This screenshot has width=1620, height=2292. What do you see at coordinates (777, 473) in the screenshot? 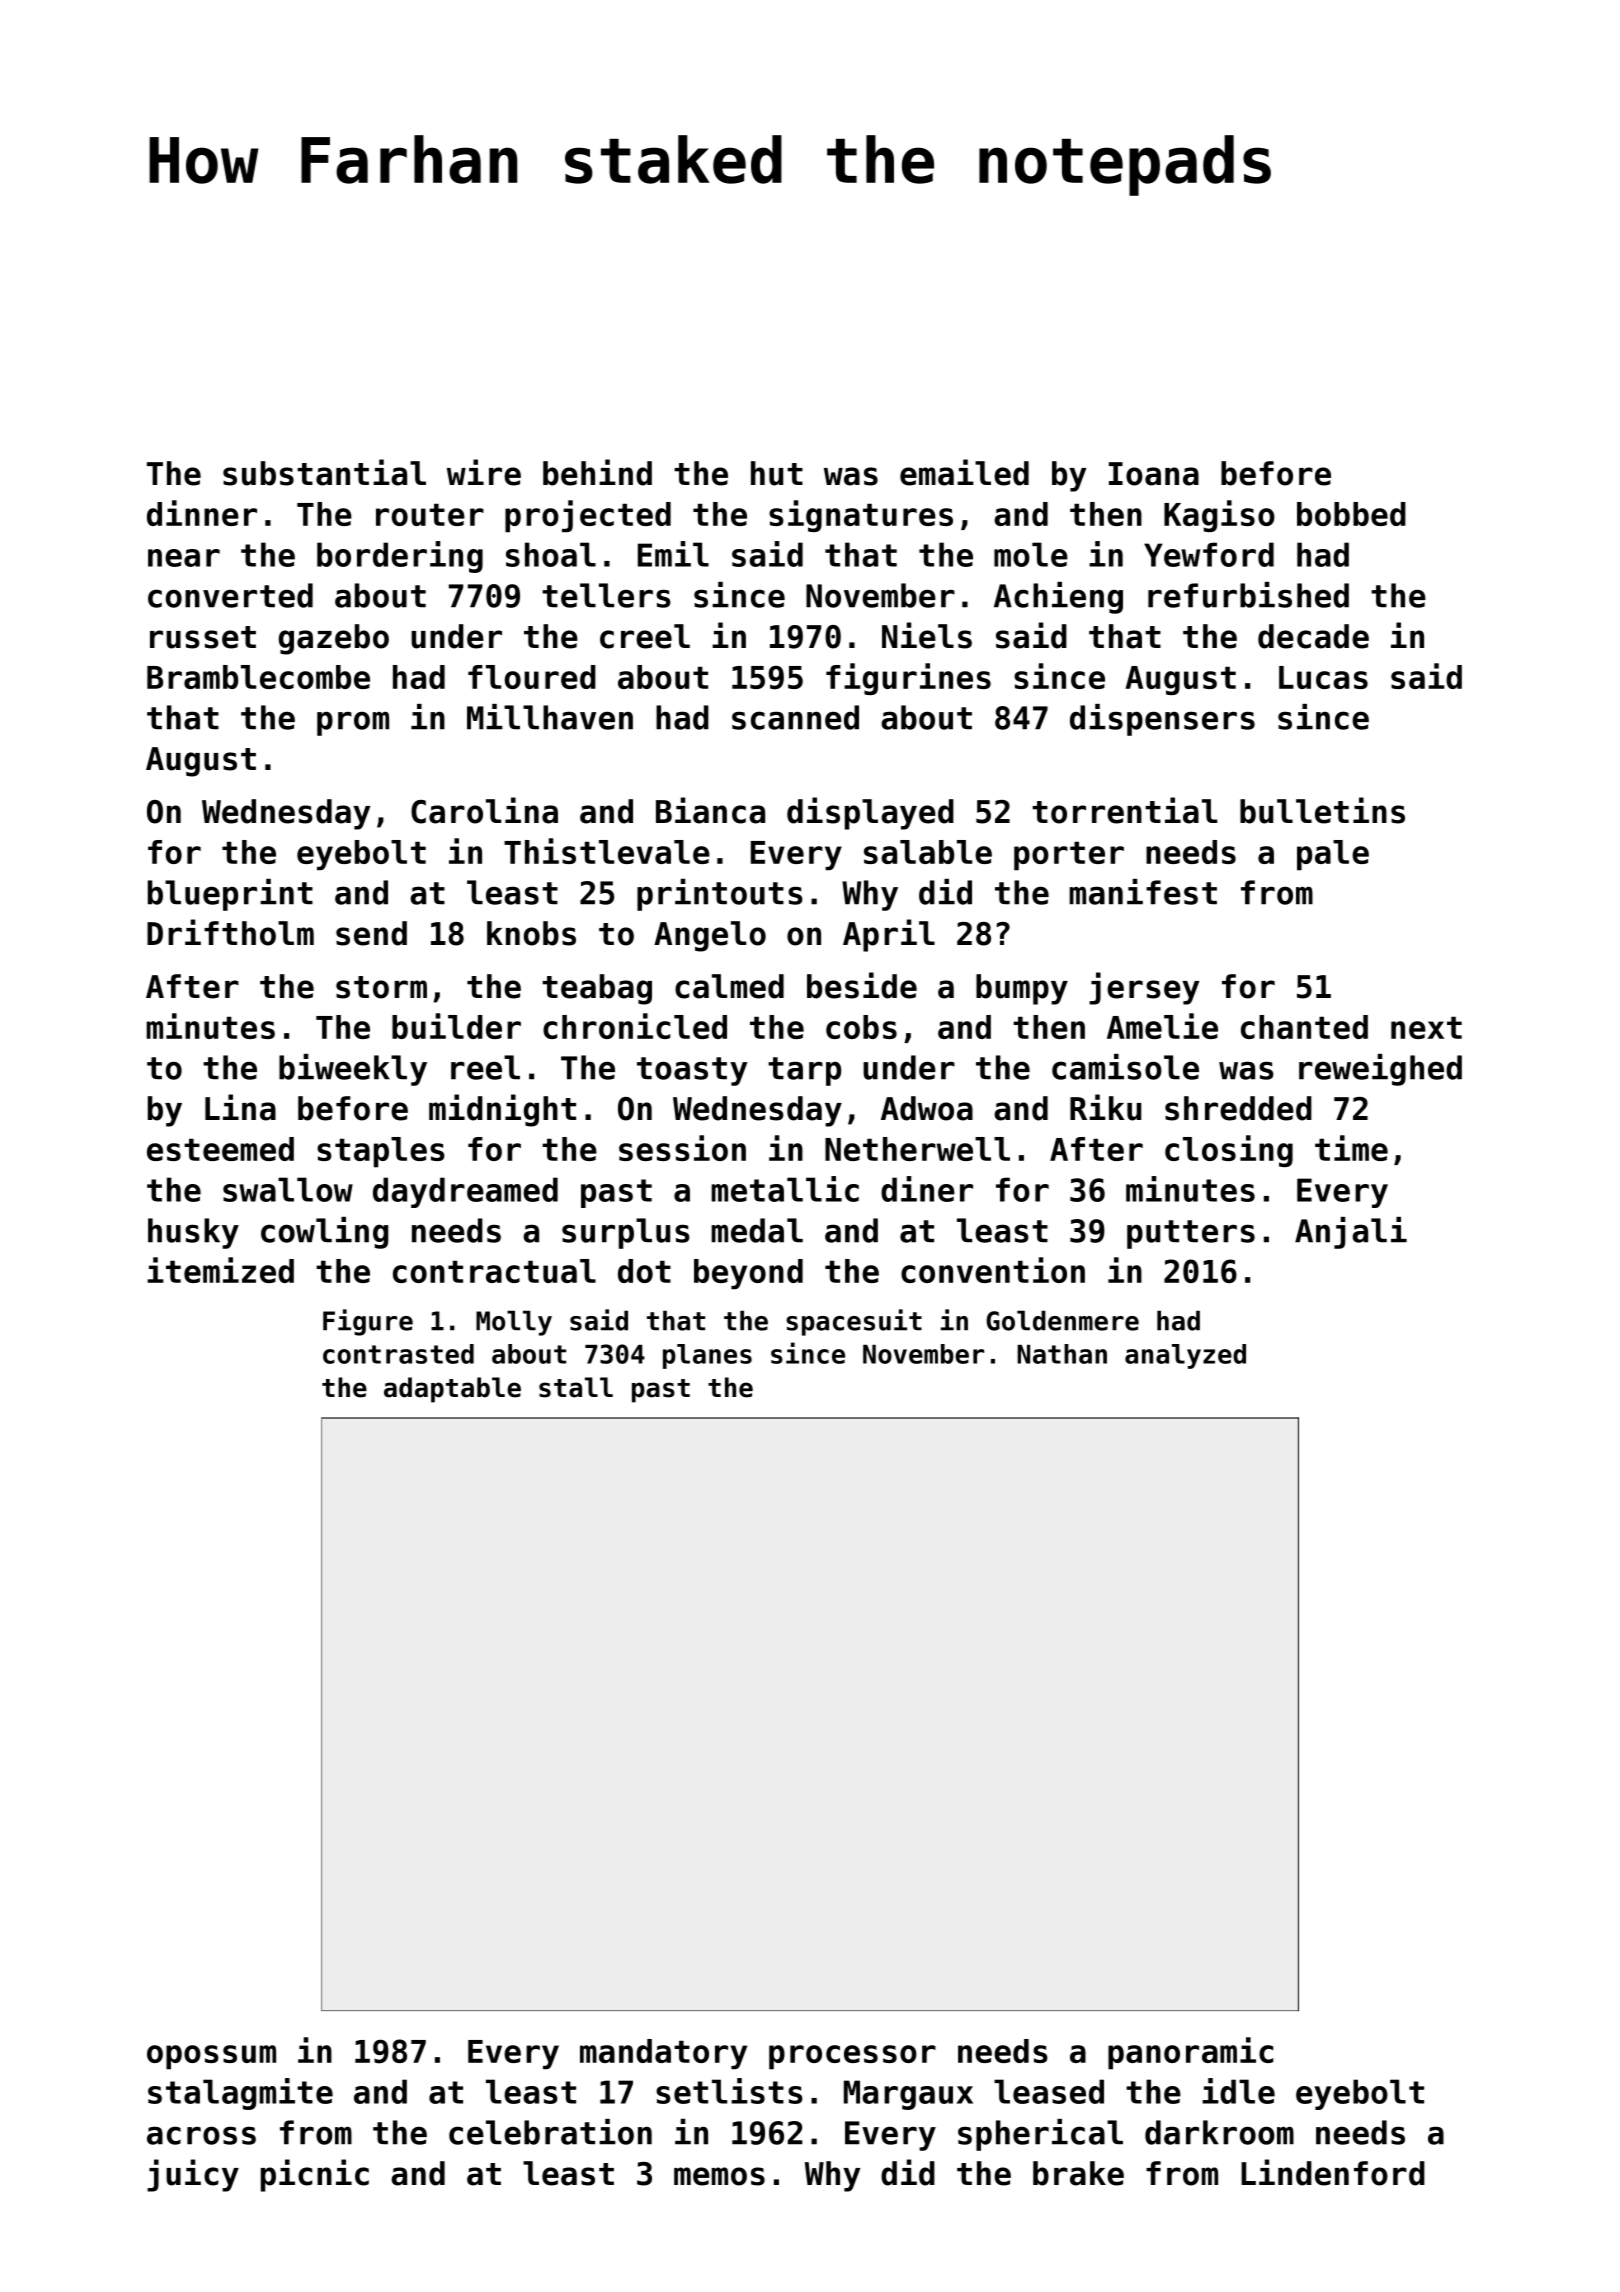
I see `hut` at bounding box center [777, 473].
